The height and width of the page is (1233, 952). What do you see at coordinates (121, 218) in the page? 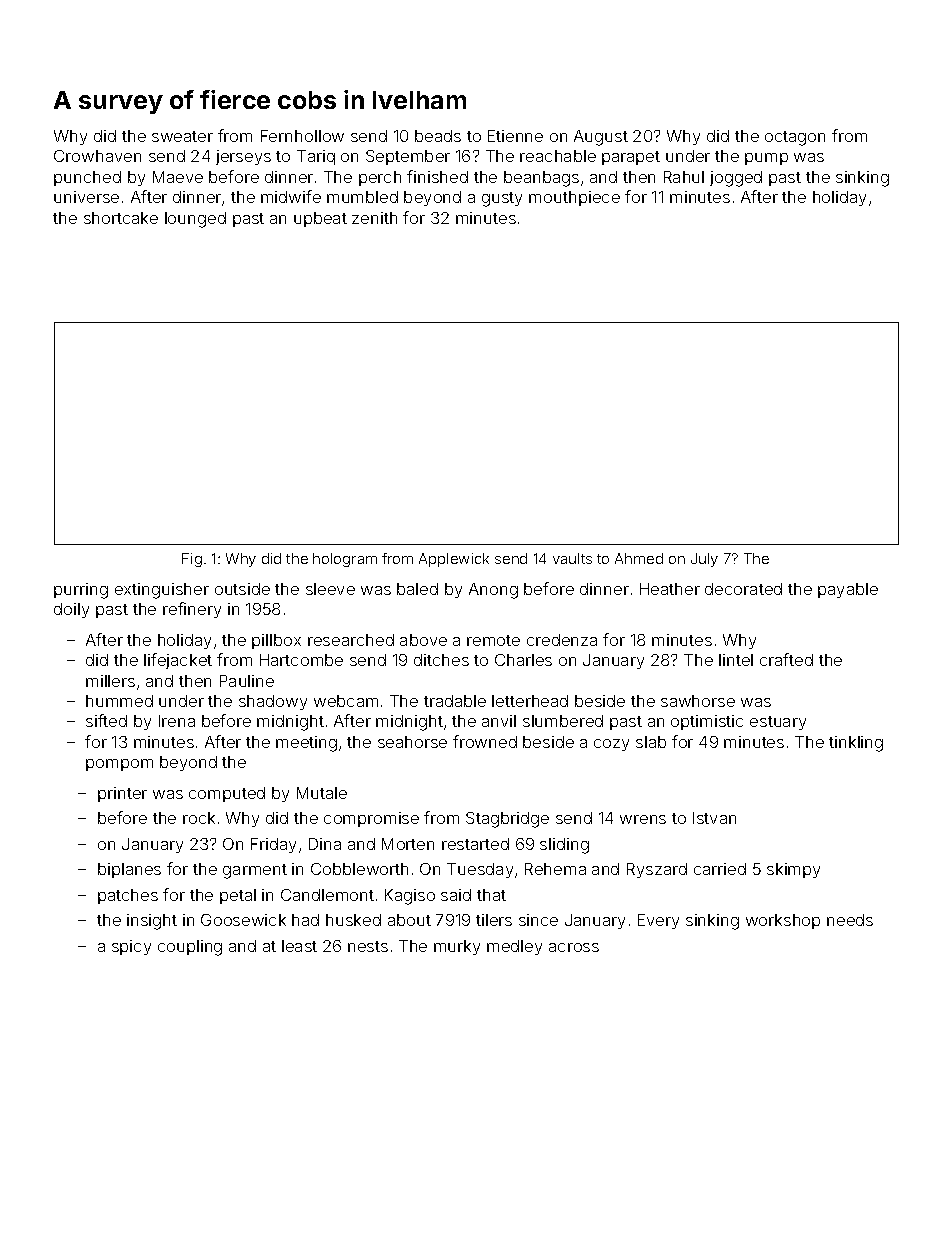
I see `shortcake` at bounding box center [121, 218].
